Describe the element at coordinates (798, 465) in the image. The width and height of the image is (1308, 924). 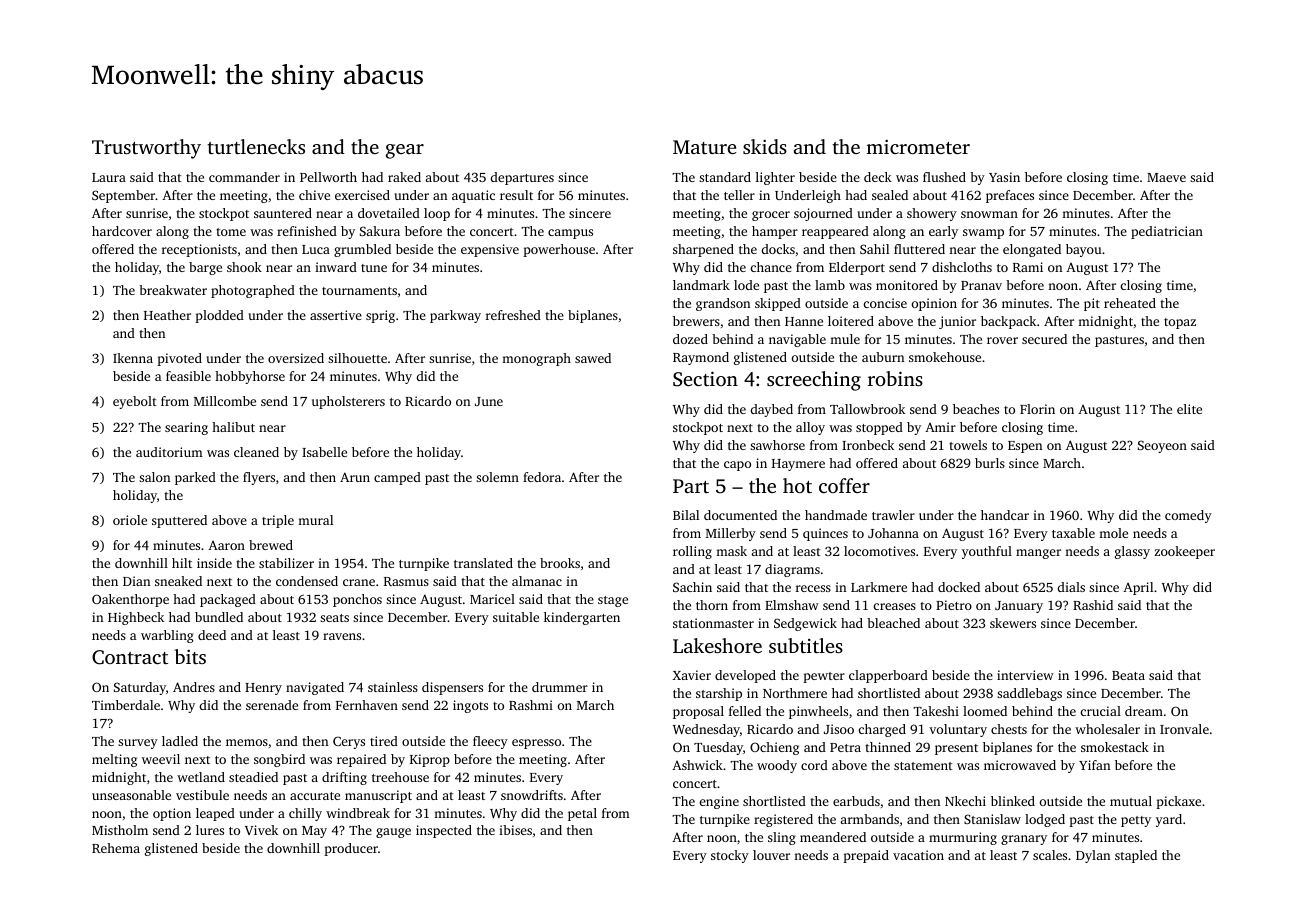
I see `Haymere` at that location.
